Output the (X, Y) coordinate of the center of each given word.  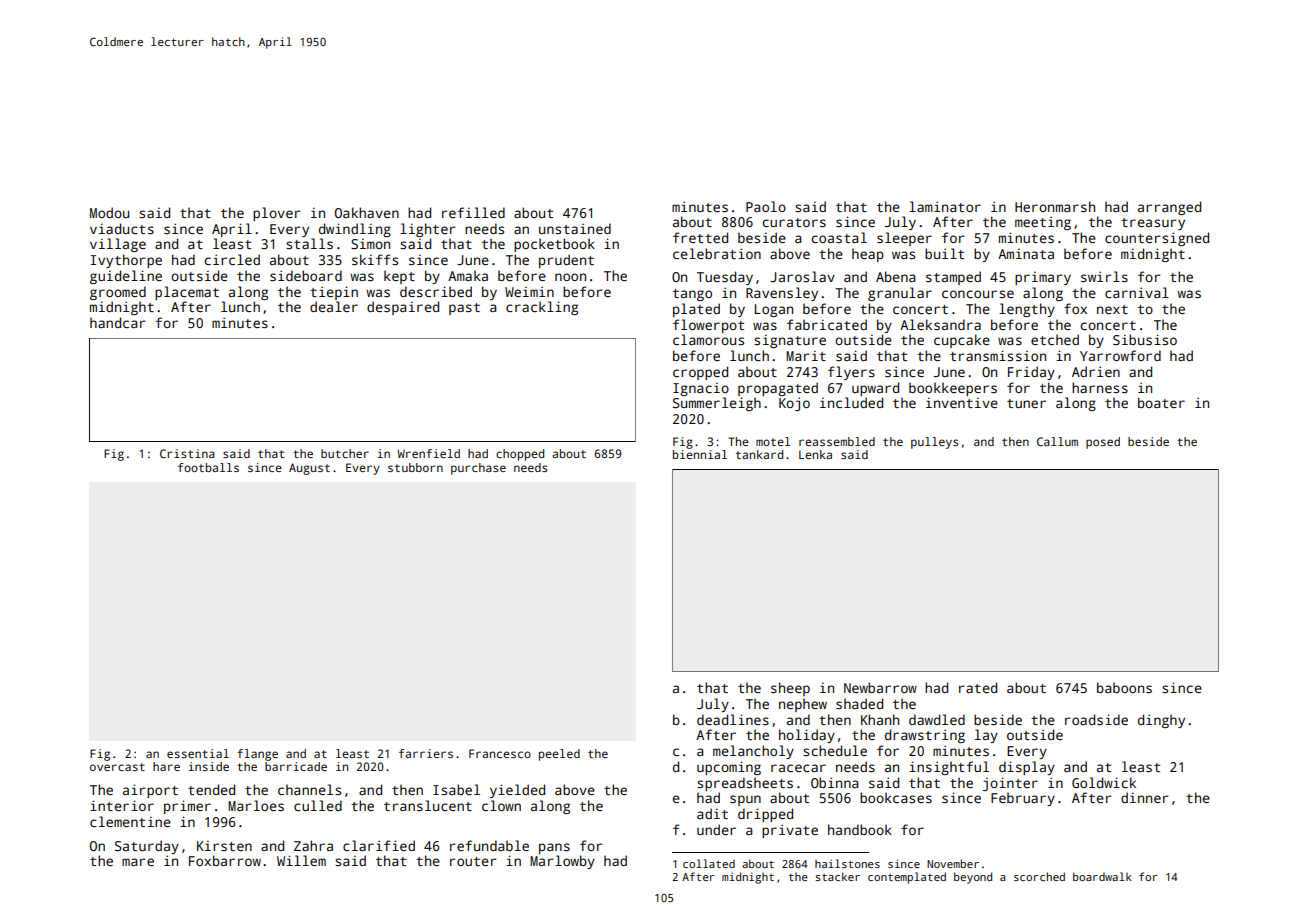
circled (232, 259)
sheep (790, 689)
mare (138, 862)
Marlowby (562, 862)
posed (1103, 443)
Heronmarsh (1055, 206)
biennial (700, 454)
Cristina (187, 453)
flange (257, 755)
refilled (473, 212)
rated (978, 687)
